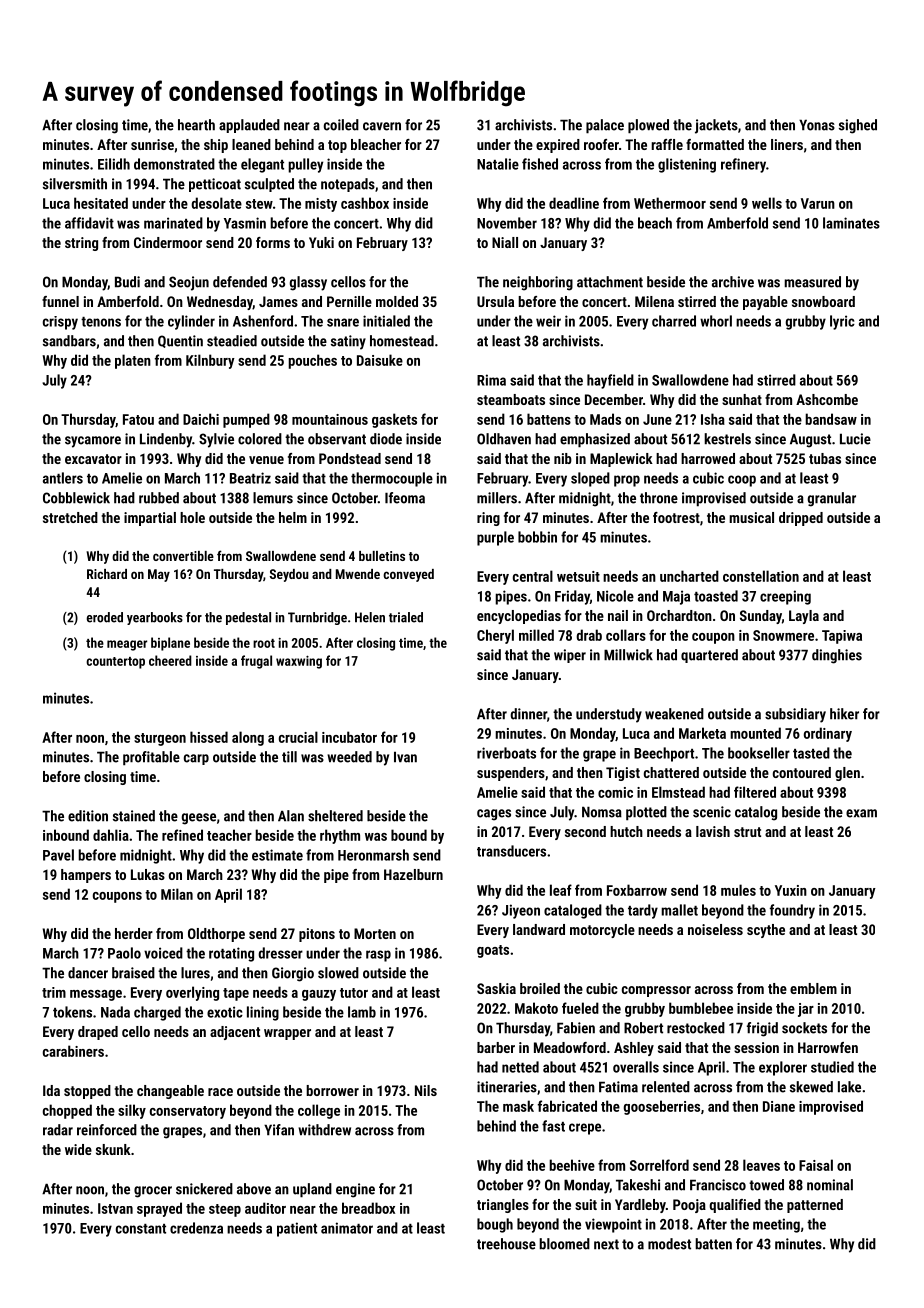 Image resolution: width=924 pixels, height=1308 pixels. I want to click on expired, so click(558, 146).
